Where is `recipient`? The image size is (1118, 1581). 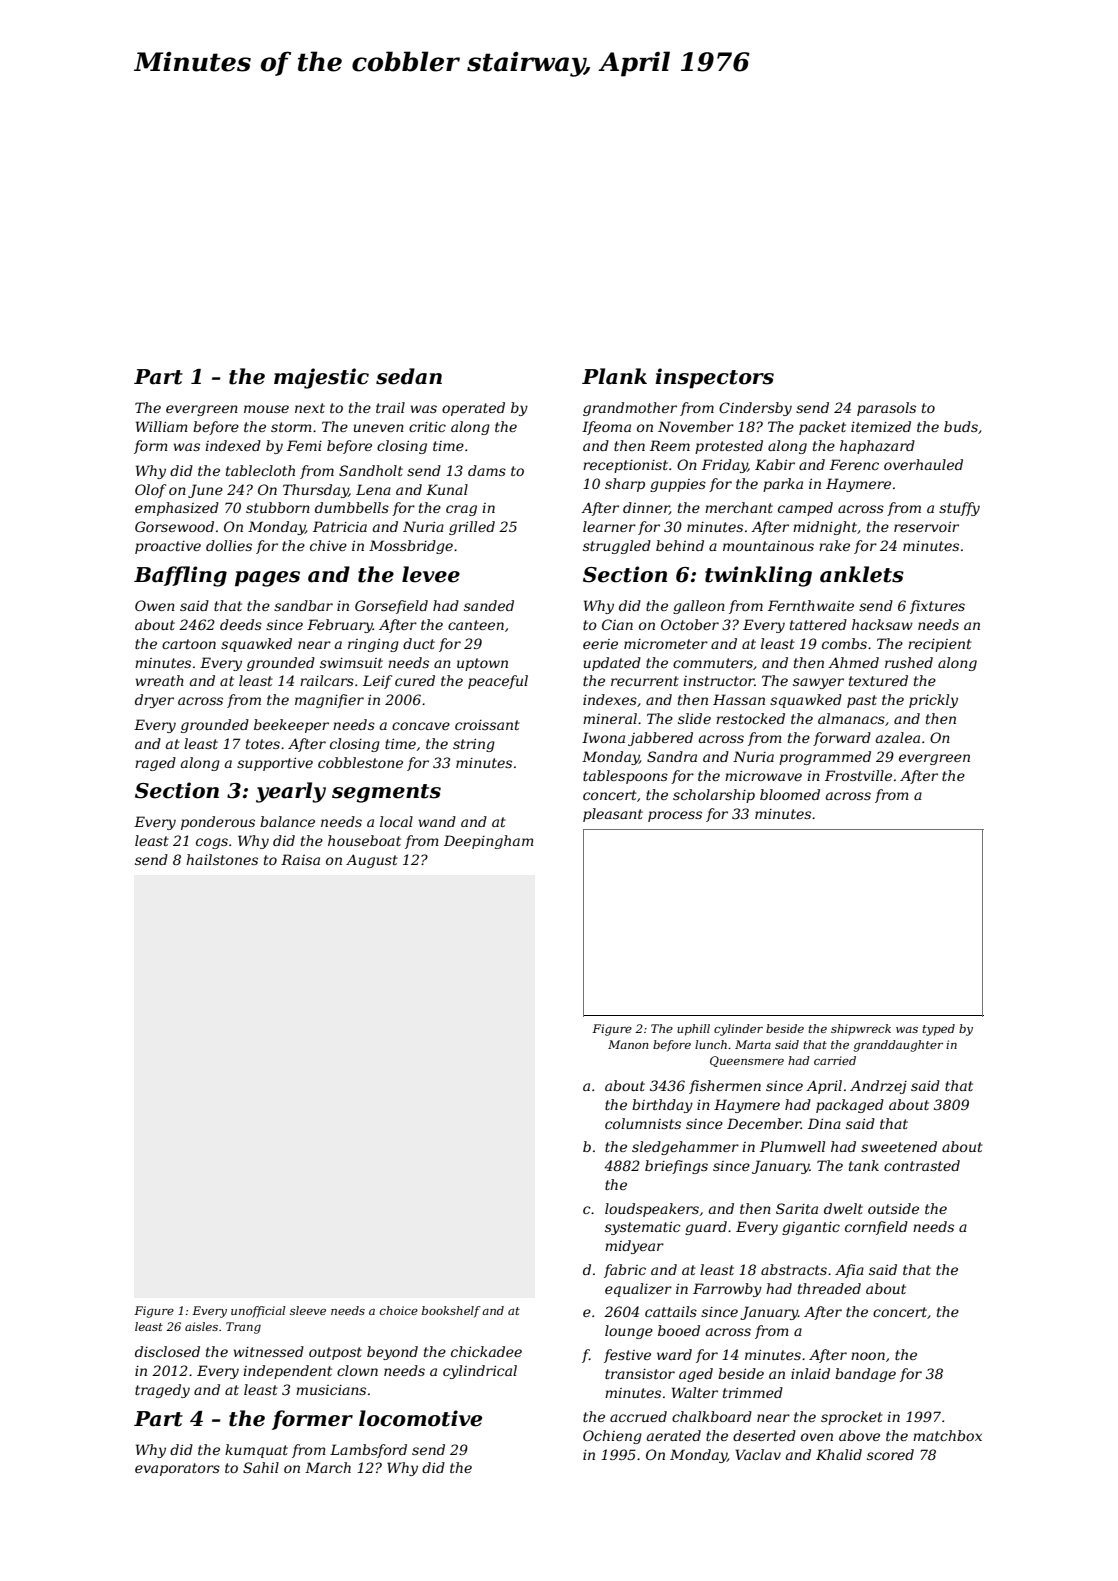
recipient is located at coordinates (940, 645).
